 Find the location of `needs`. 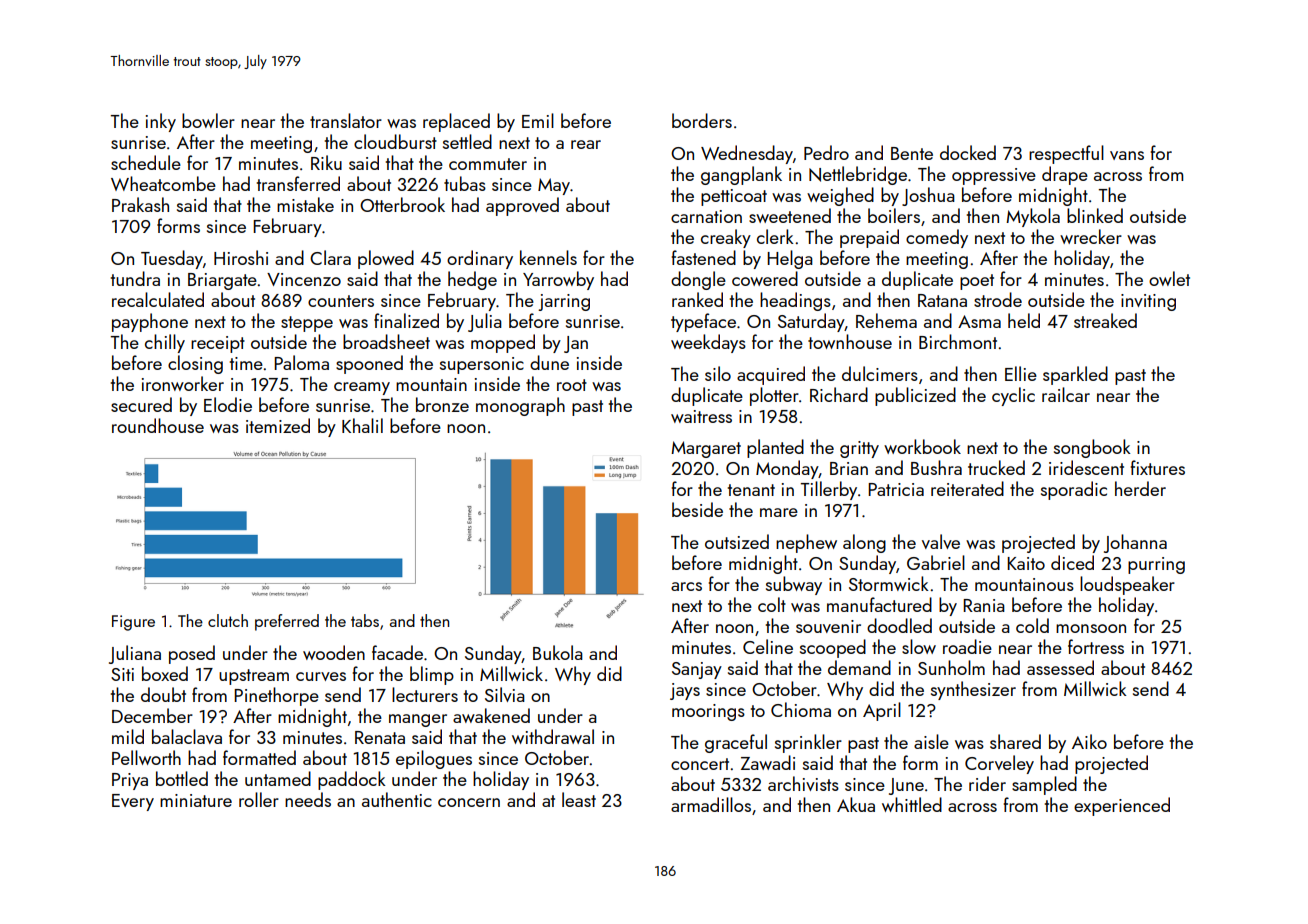

needs is located at coordinates (308, 799).
